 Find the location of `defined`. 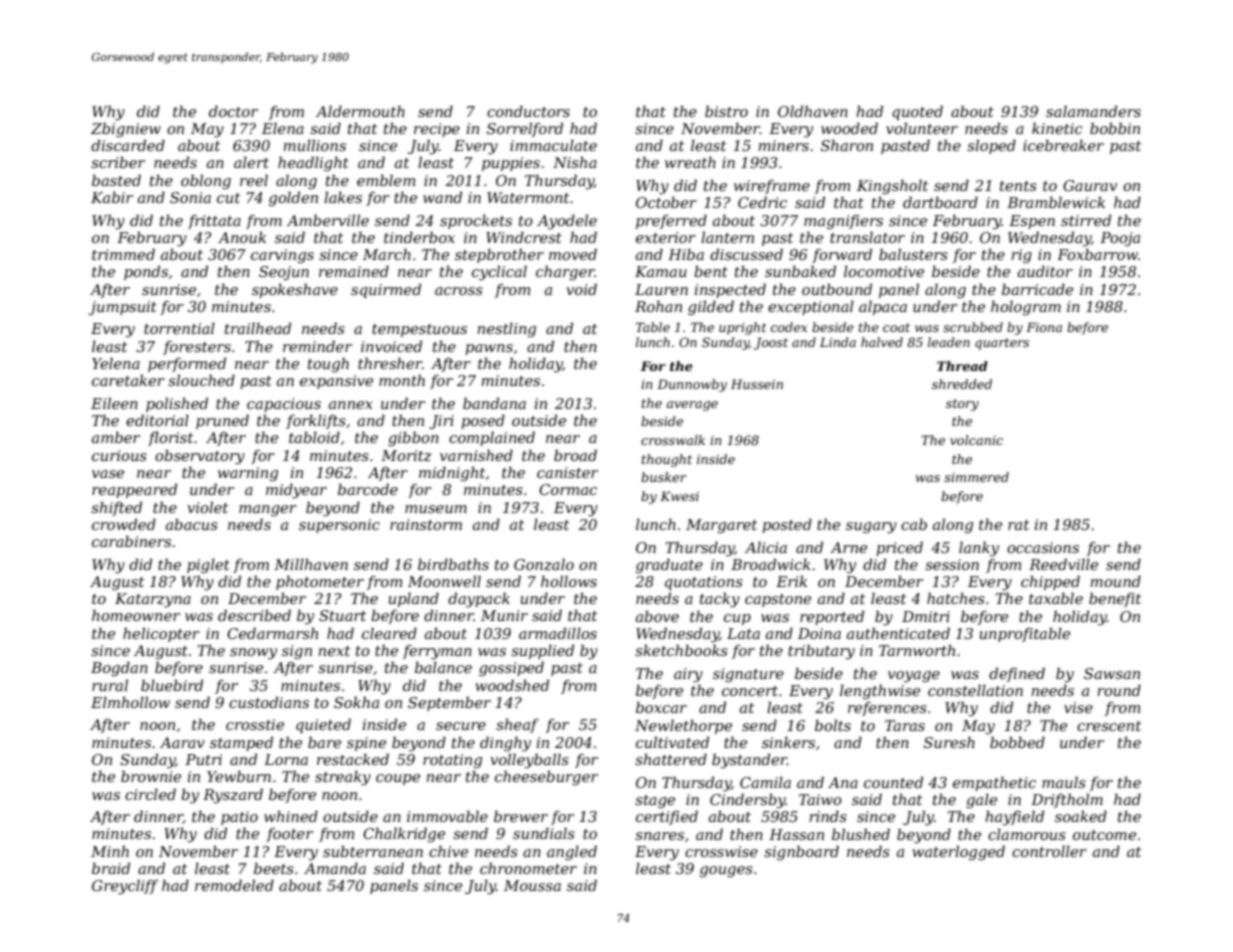

defined is located at coordinates (1017, 674).
